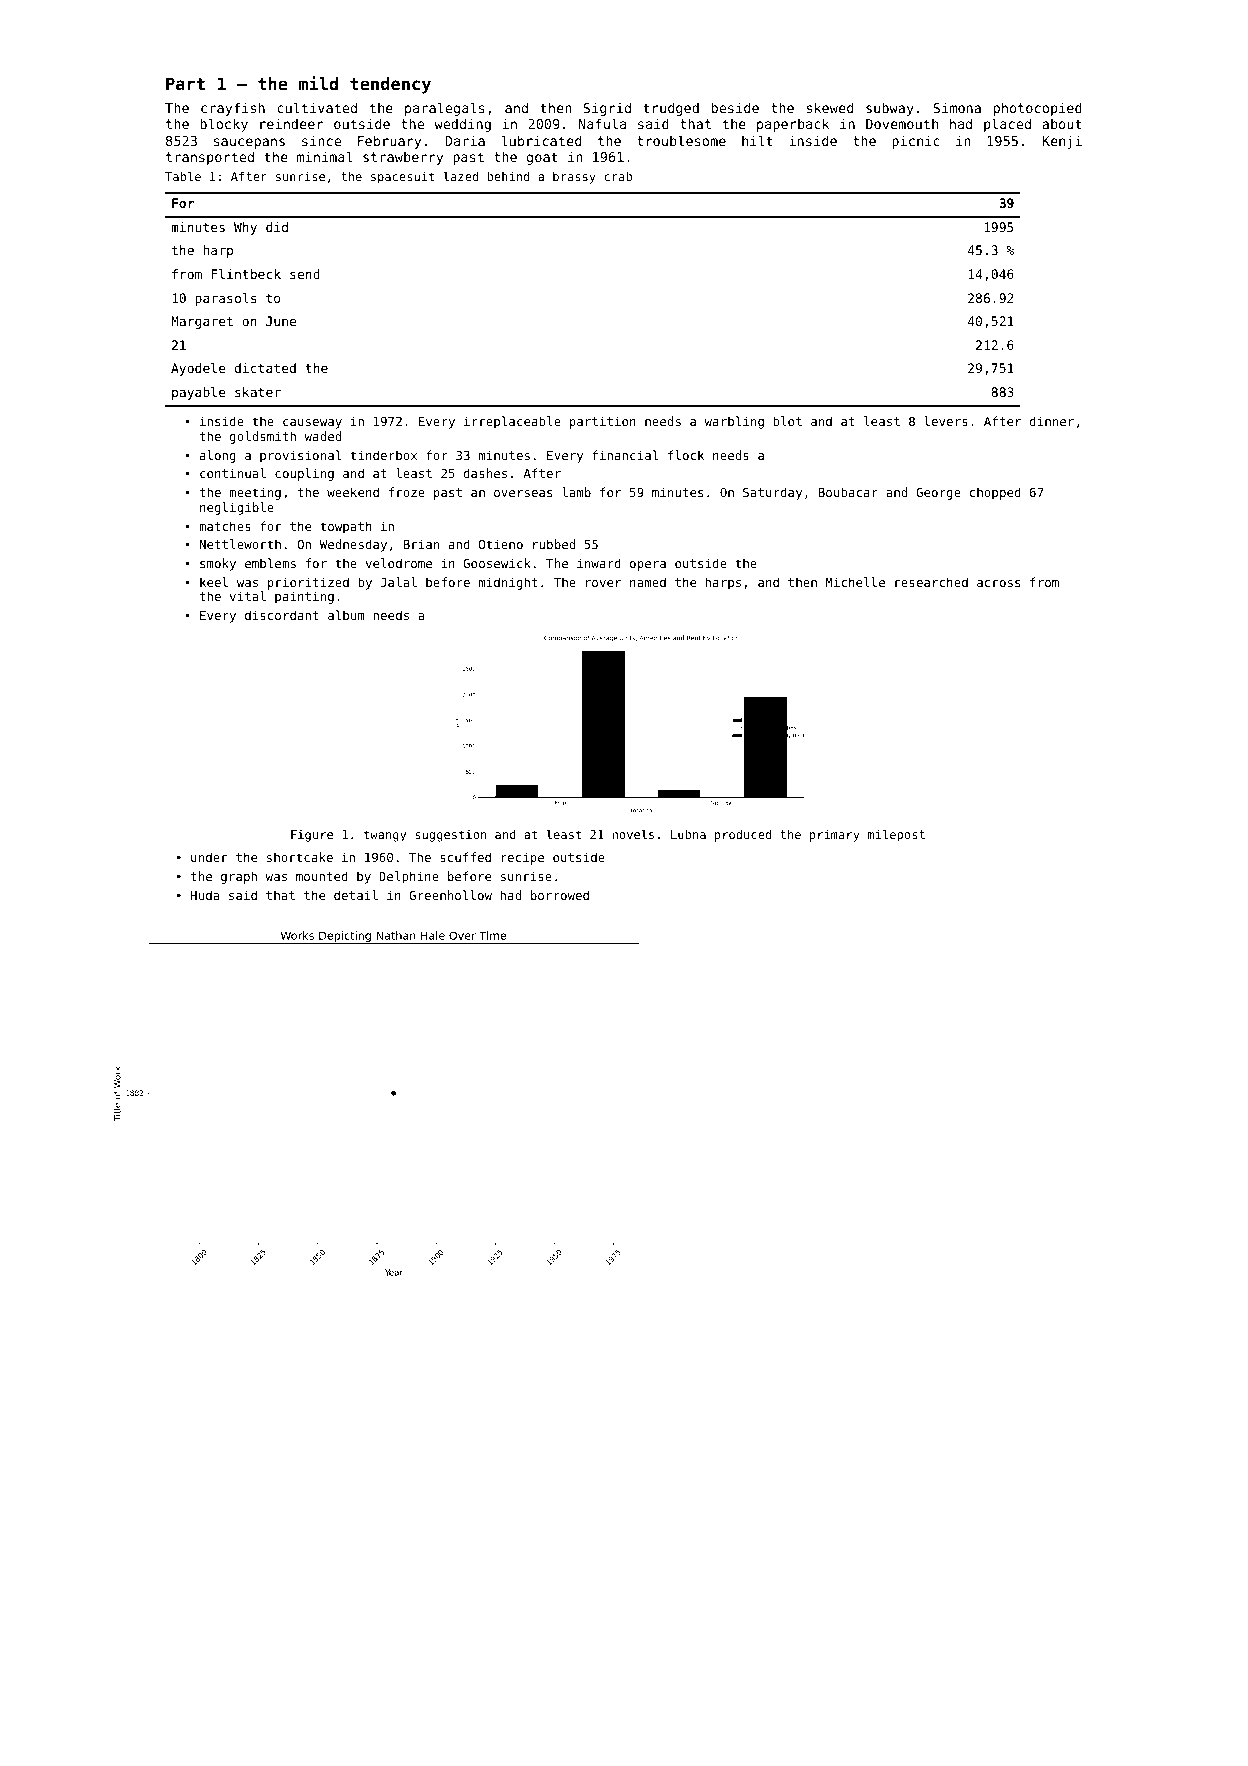  Describe the element at coordinates (735, 107) in the screenshot. I see `beside` at that location.
